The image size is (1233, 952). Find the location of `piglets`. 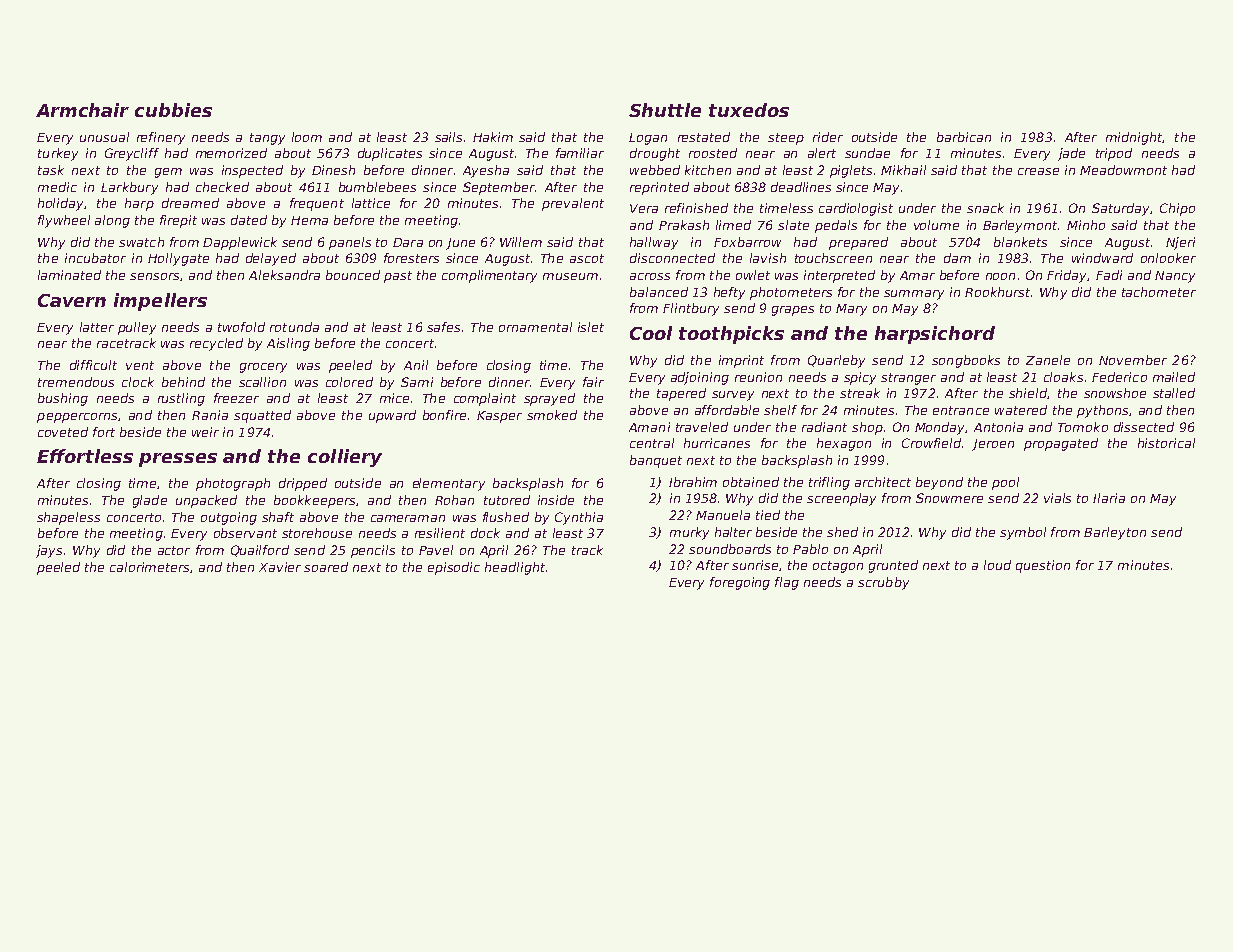

piglets is located at coordinates (851, 171).
